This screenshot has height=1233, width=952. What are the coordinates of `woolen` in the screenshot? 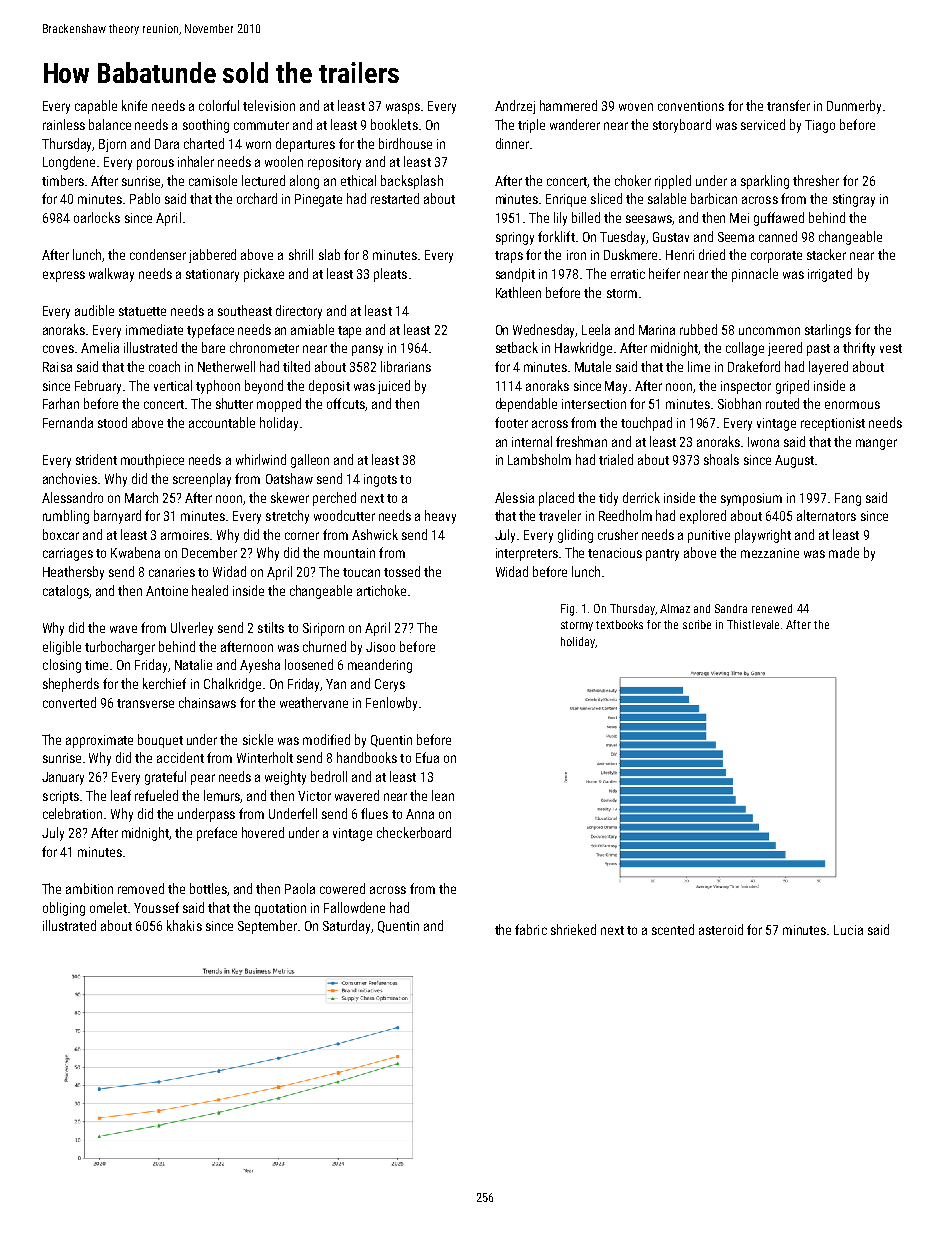 It's located at (284, 161).
